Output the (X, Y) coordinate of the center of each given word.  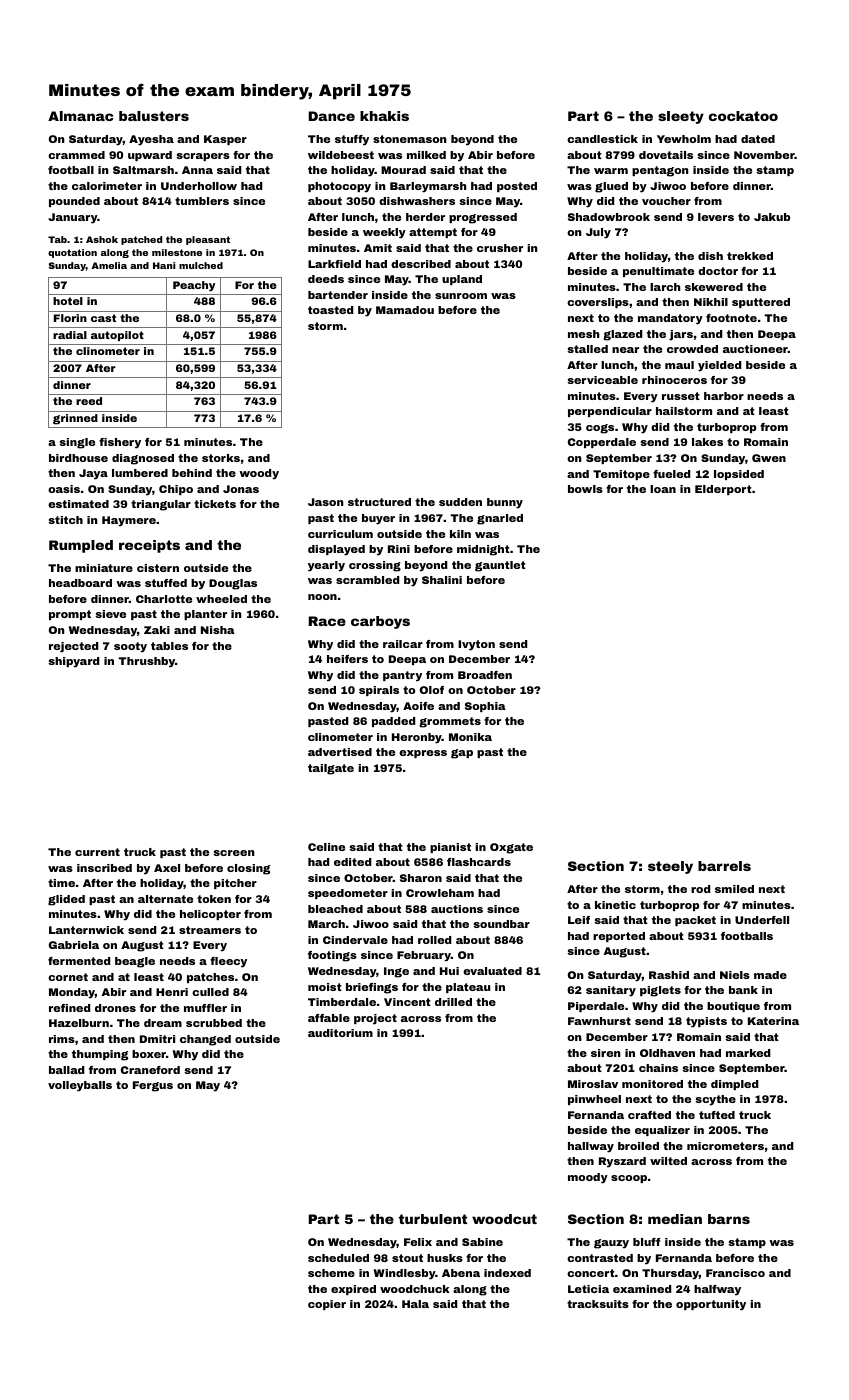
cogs (600, 429)
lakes (707, 442)
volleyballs (80, 1086)
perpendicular (610, 412)
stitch (65, 520)
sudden (460, 502)
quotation (72, 253)
